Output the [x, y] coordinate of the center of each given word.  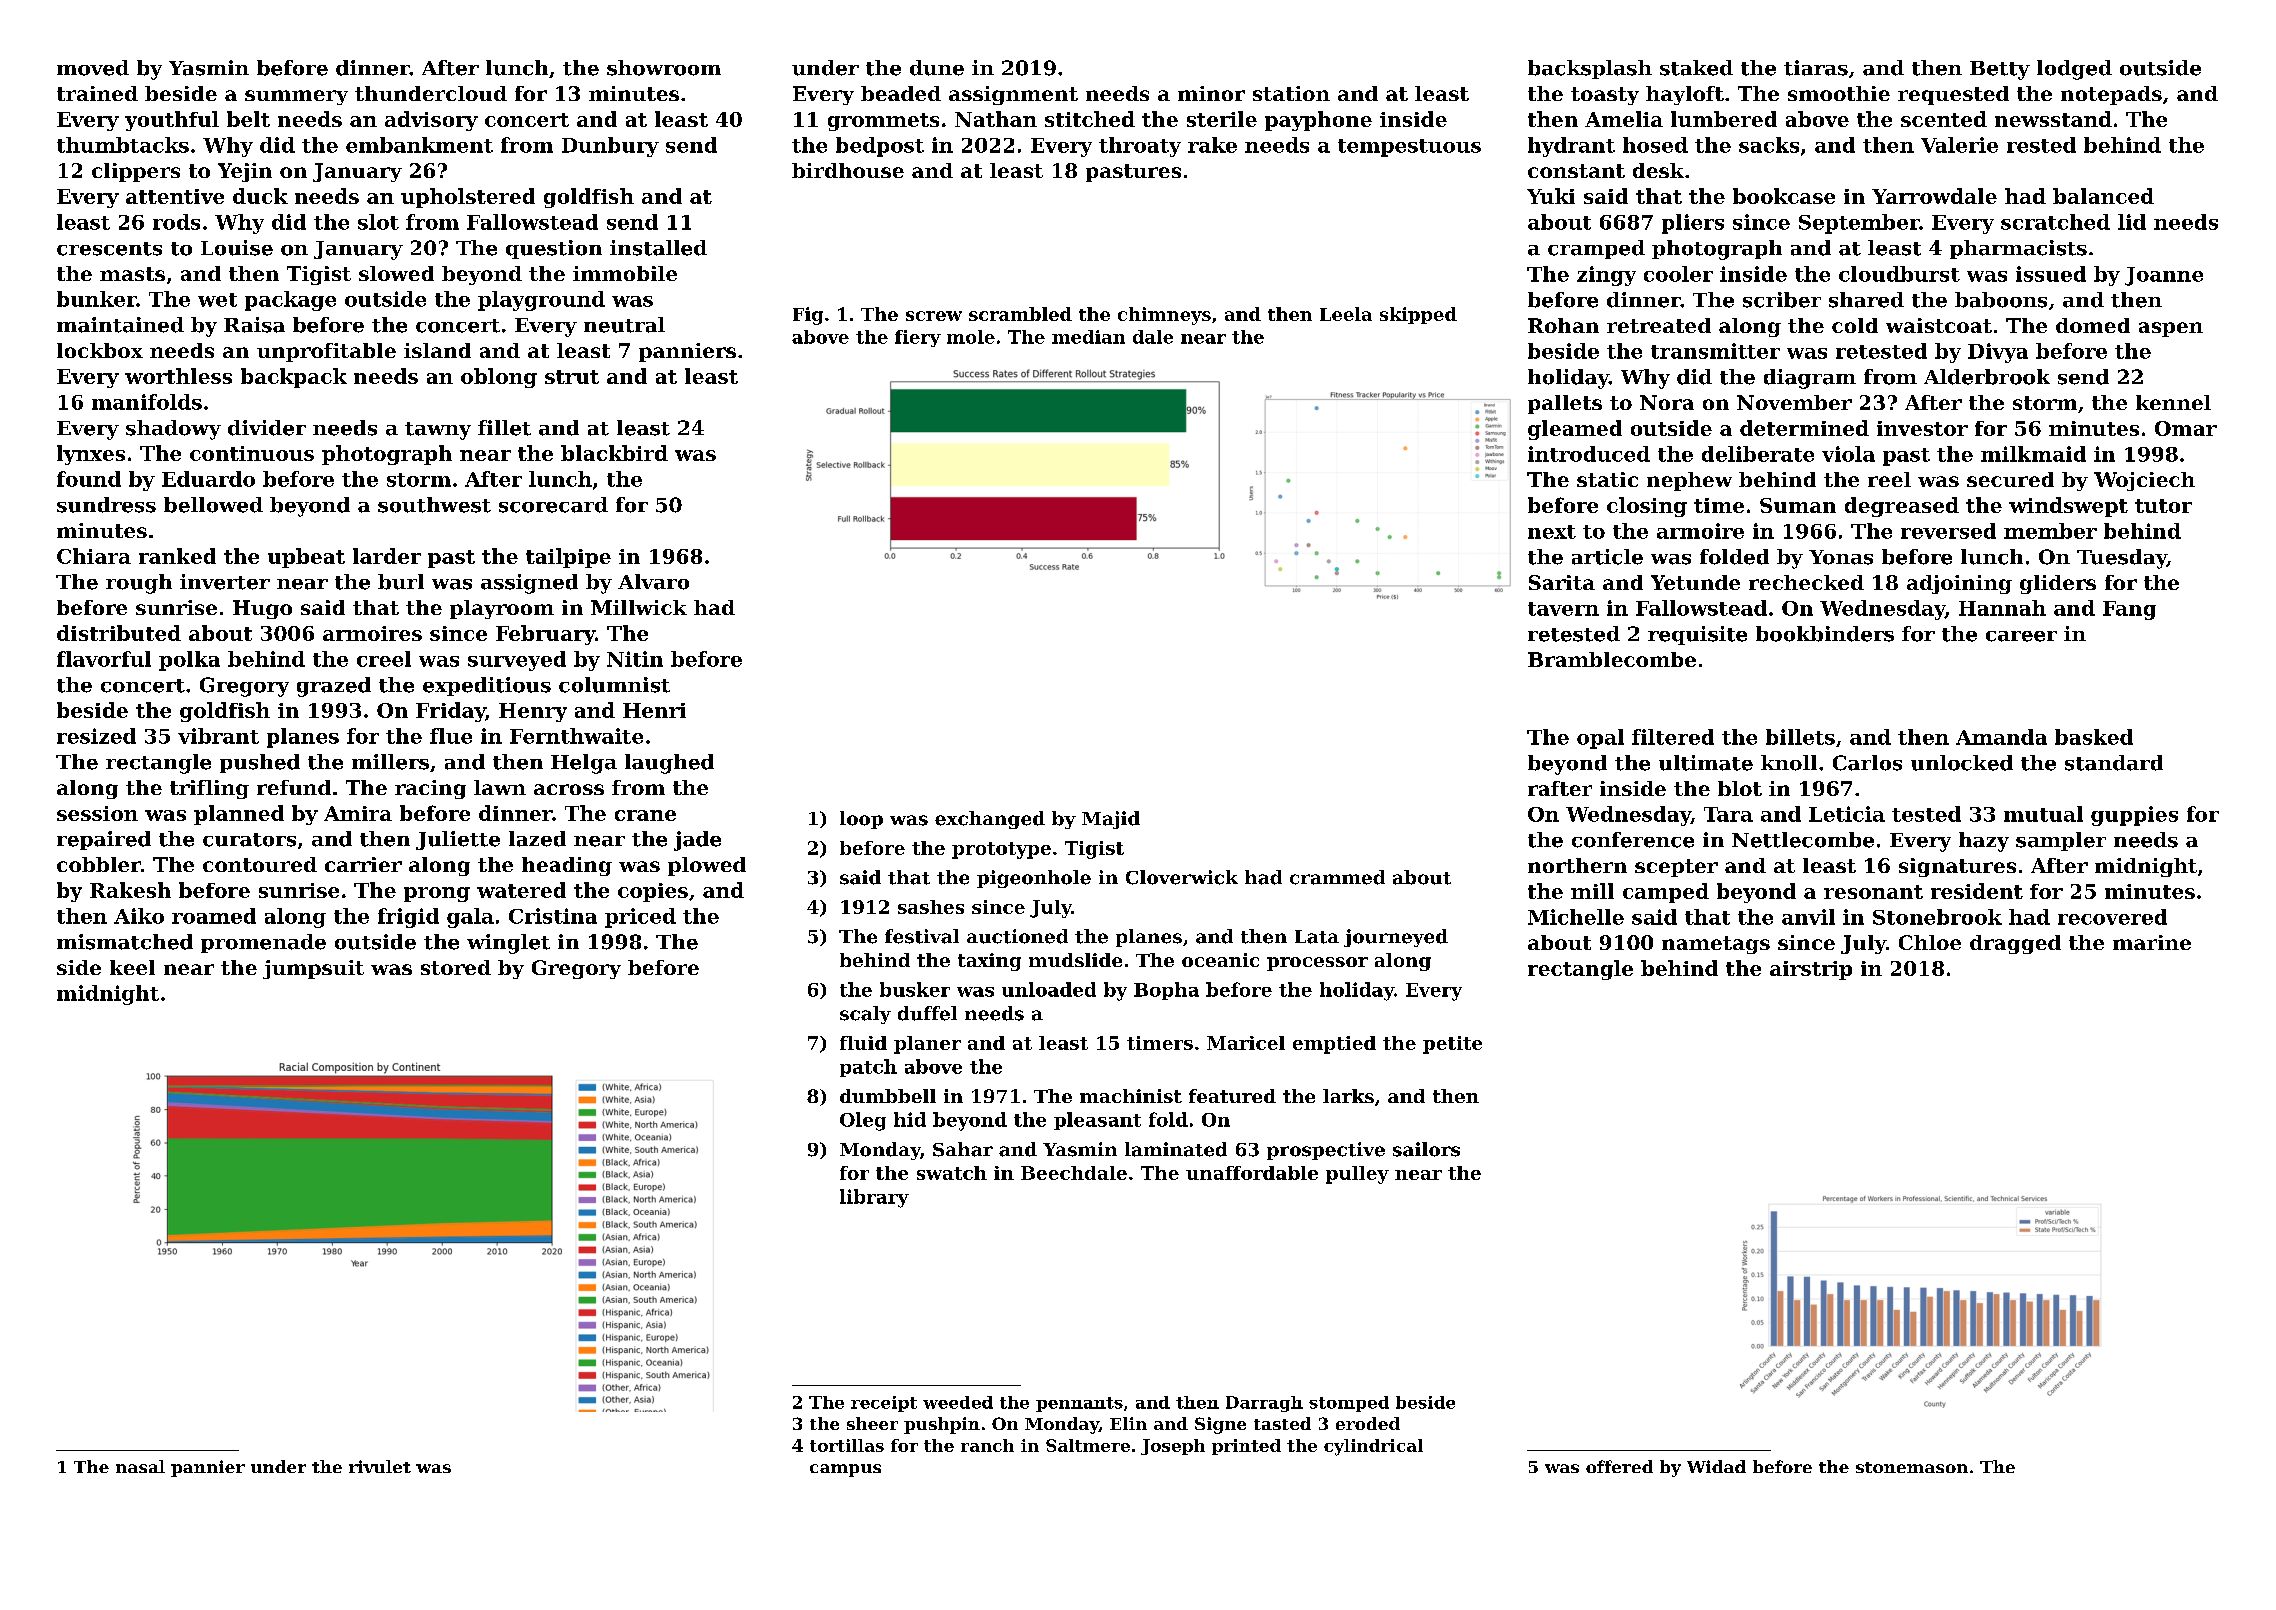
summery [296, 97]
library [874, 1198]
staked [1696, 68]
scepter [1676, 868]
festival [922, 936]
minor [1211, 93]
